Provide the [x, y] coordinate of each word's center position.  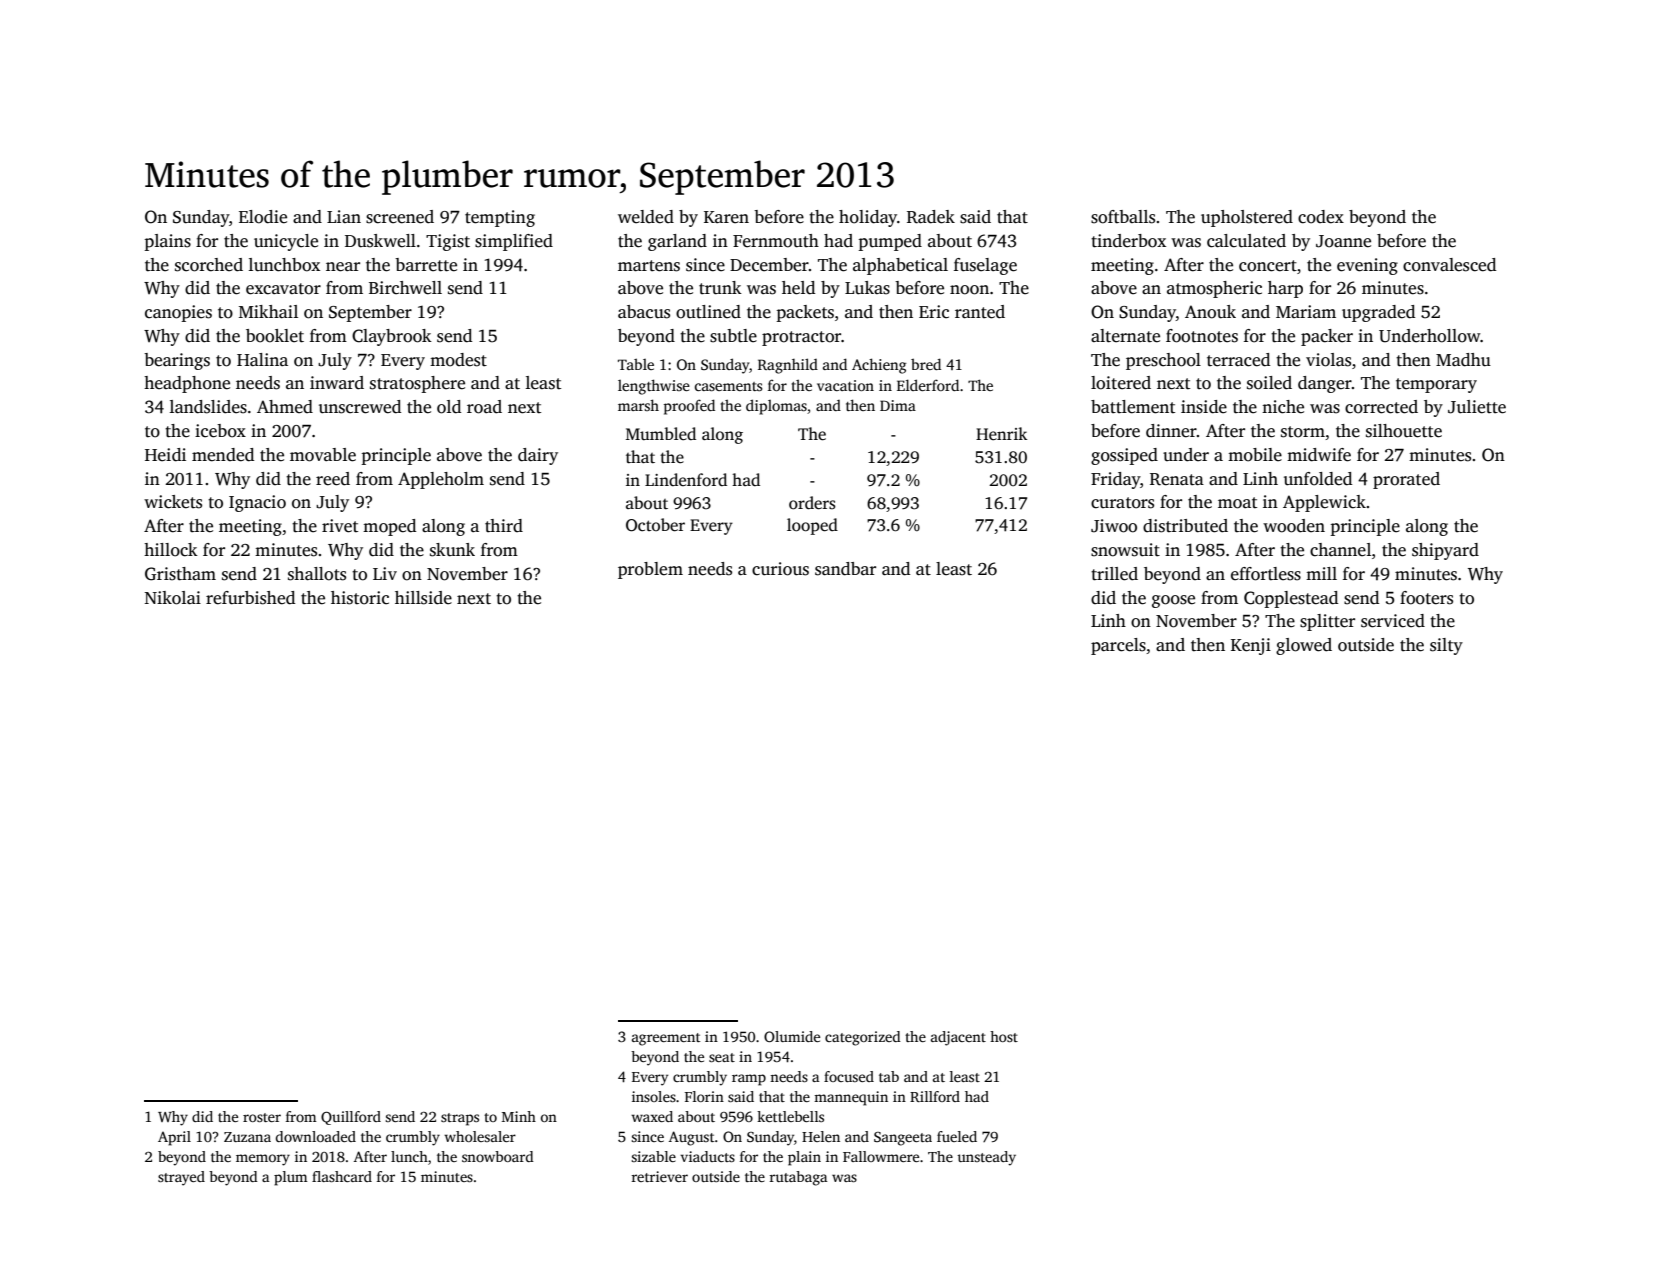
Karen [726, 217]
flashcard [342, 1176]
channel [1340, 550]
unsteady [986, 1158]
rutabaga [798, 1178]
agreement [666, 1039]
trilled [1114, 574]
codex [1321, 217]
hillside [423, 598]
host [1004, 1036]
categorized [863, 1038]
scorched [209, 265]
